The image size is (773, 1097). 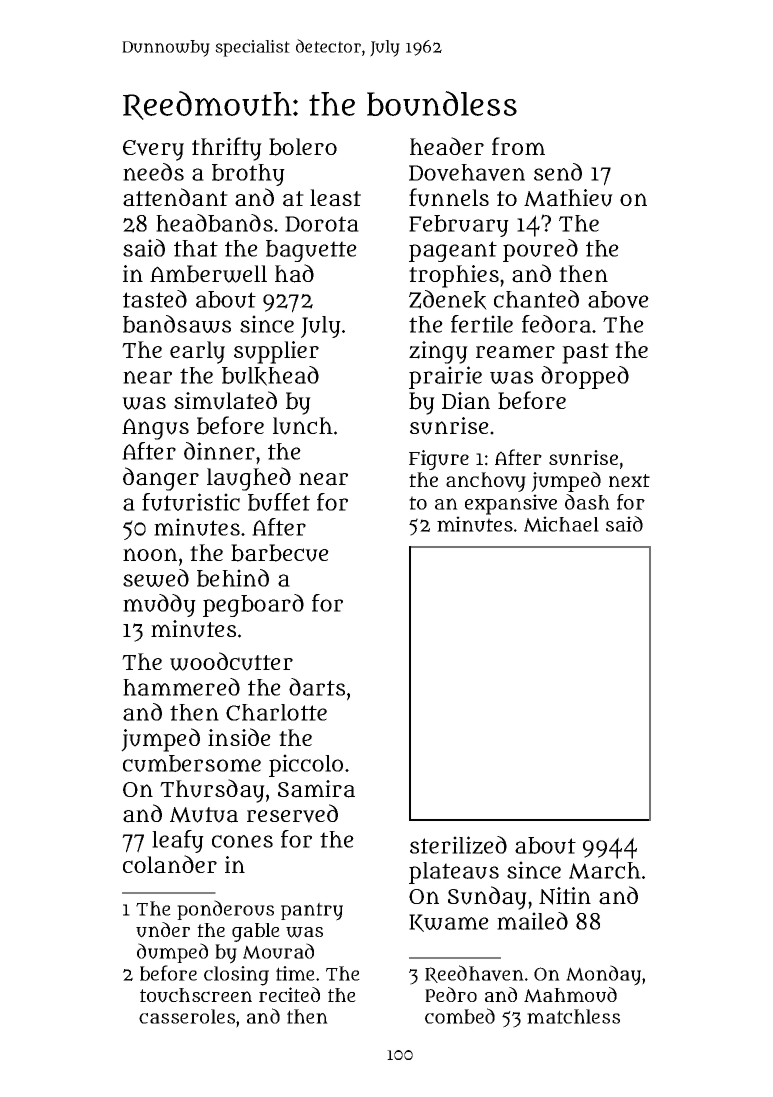 What do you see at coordinates (170, 864) in the screenshot?
I see `colander` at bounding box center [170, 864].
